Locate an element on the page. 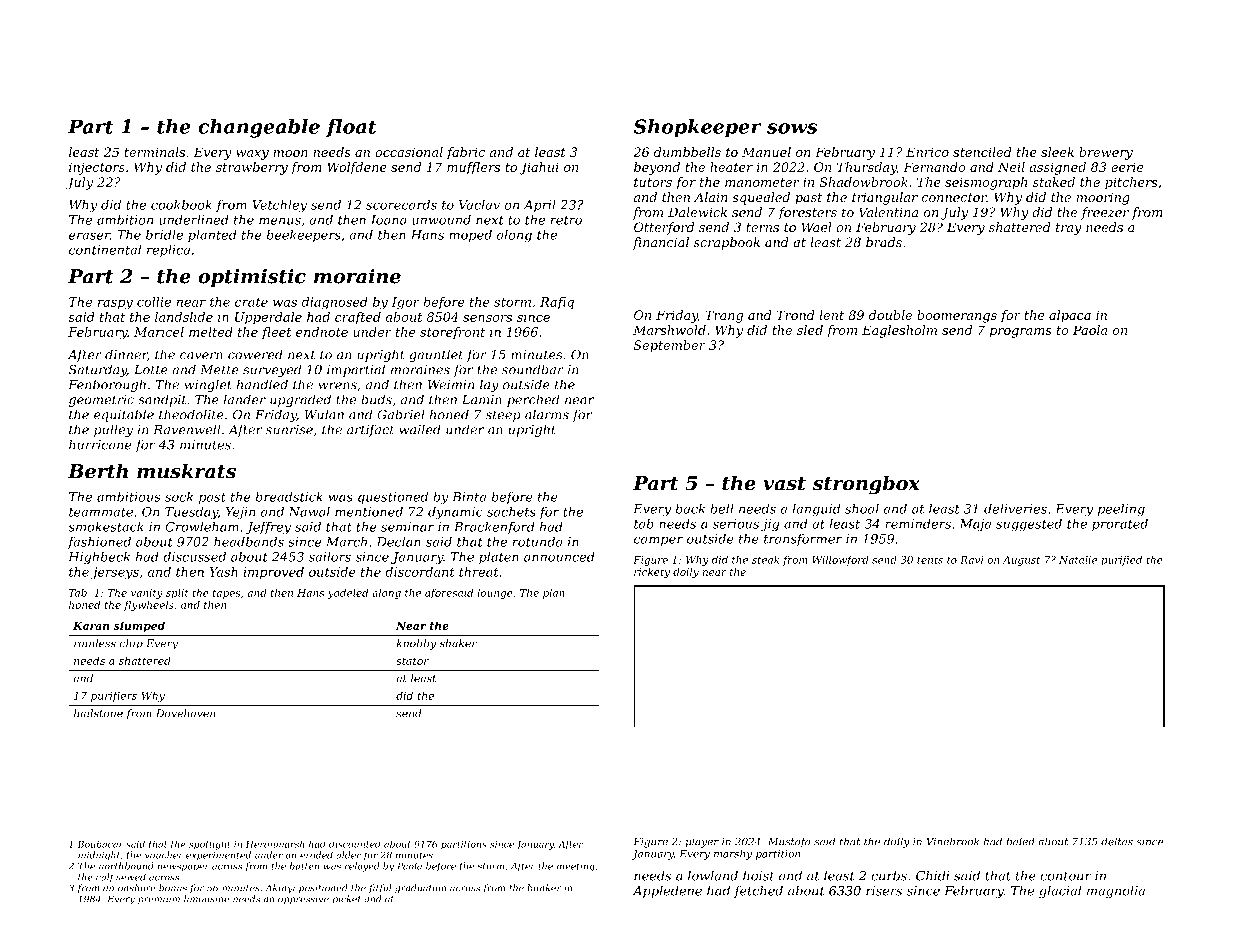 The image size is (1233, 952). fabric is located at coordinates (465, 153).
